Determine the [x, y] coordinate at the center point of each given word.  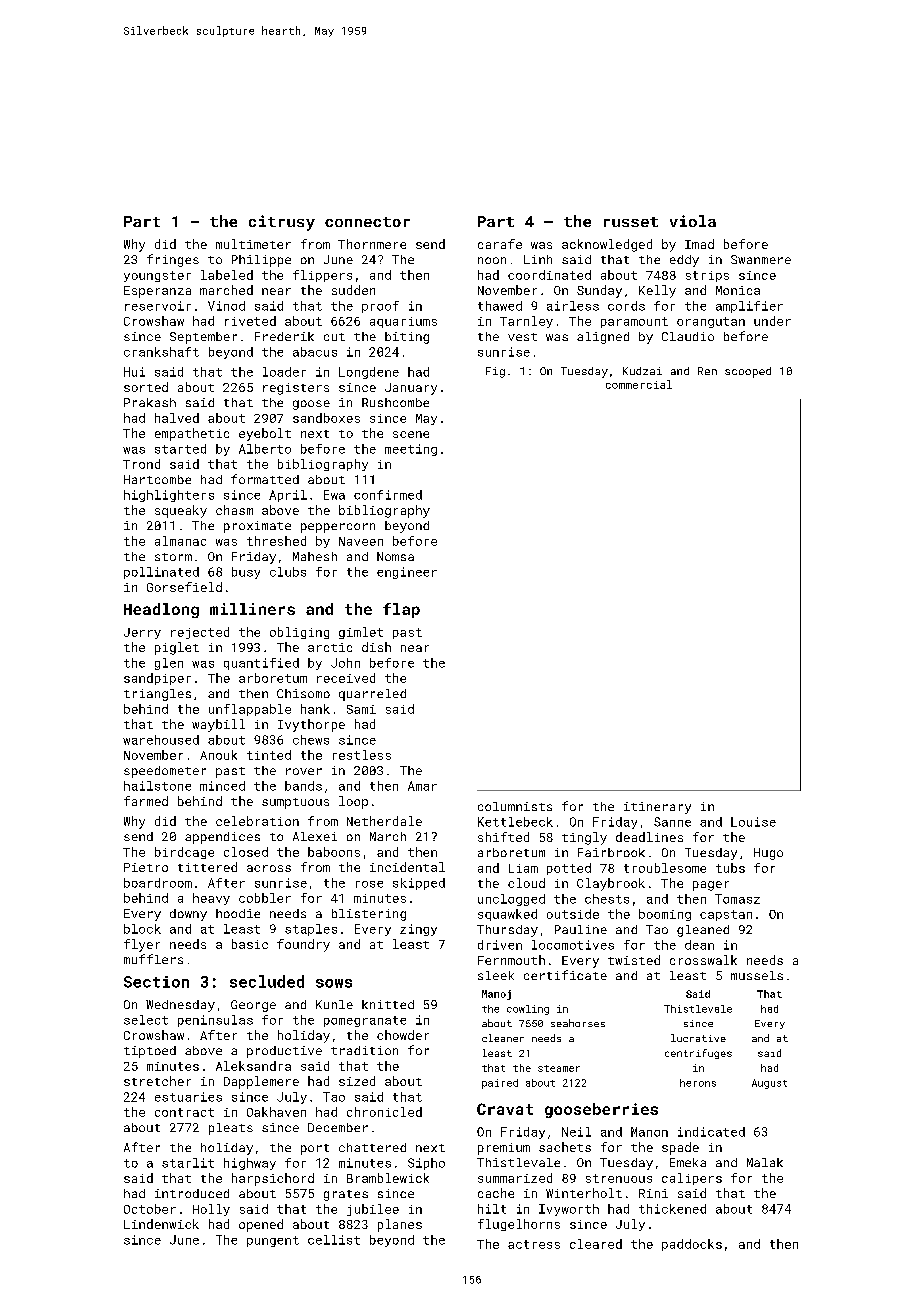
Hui [134, 372]
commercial [639, 384]
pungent [273, 1241]
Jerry [142, 633]
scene [411, 434]
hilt [492, 1209]
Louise [753, 822]
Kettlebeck [515, 822]
